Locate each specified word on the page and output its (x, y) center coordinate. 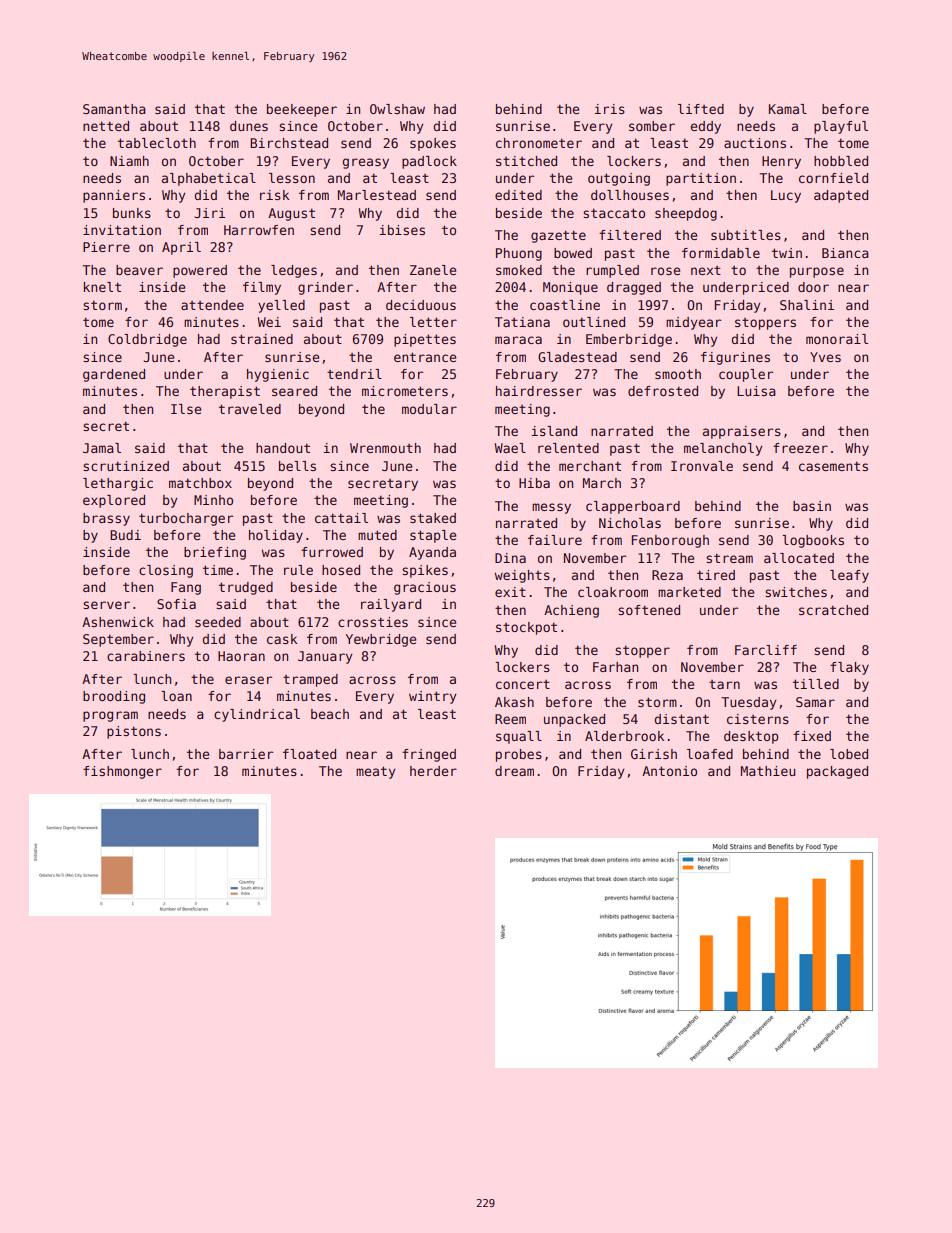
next (706, 270)
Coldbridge (147, 340)
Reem (510, 719)
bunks (132, 213)
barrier (246, 754)
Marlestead (377, 195)
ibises (402, 230)
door (813, 287)
